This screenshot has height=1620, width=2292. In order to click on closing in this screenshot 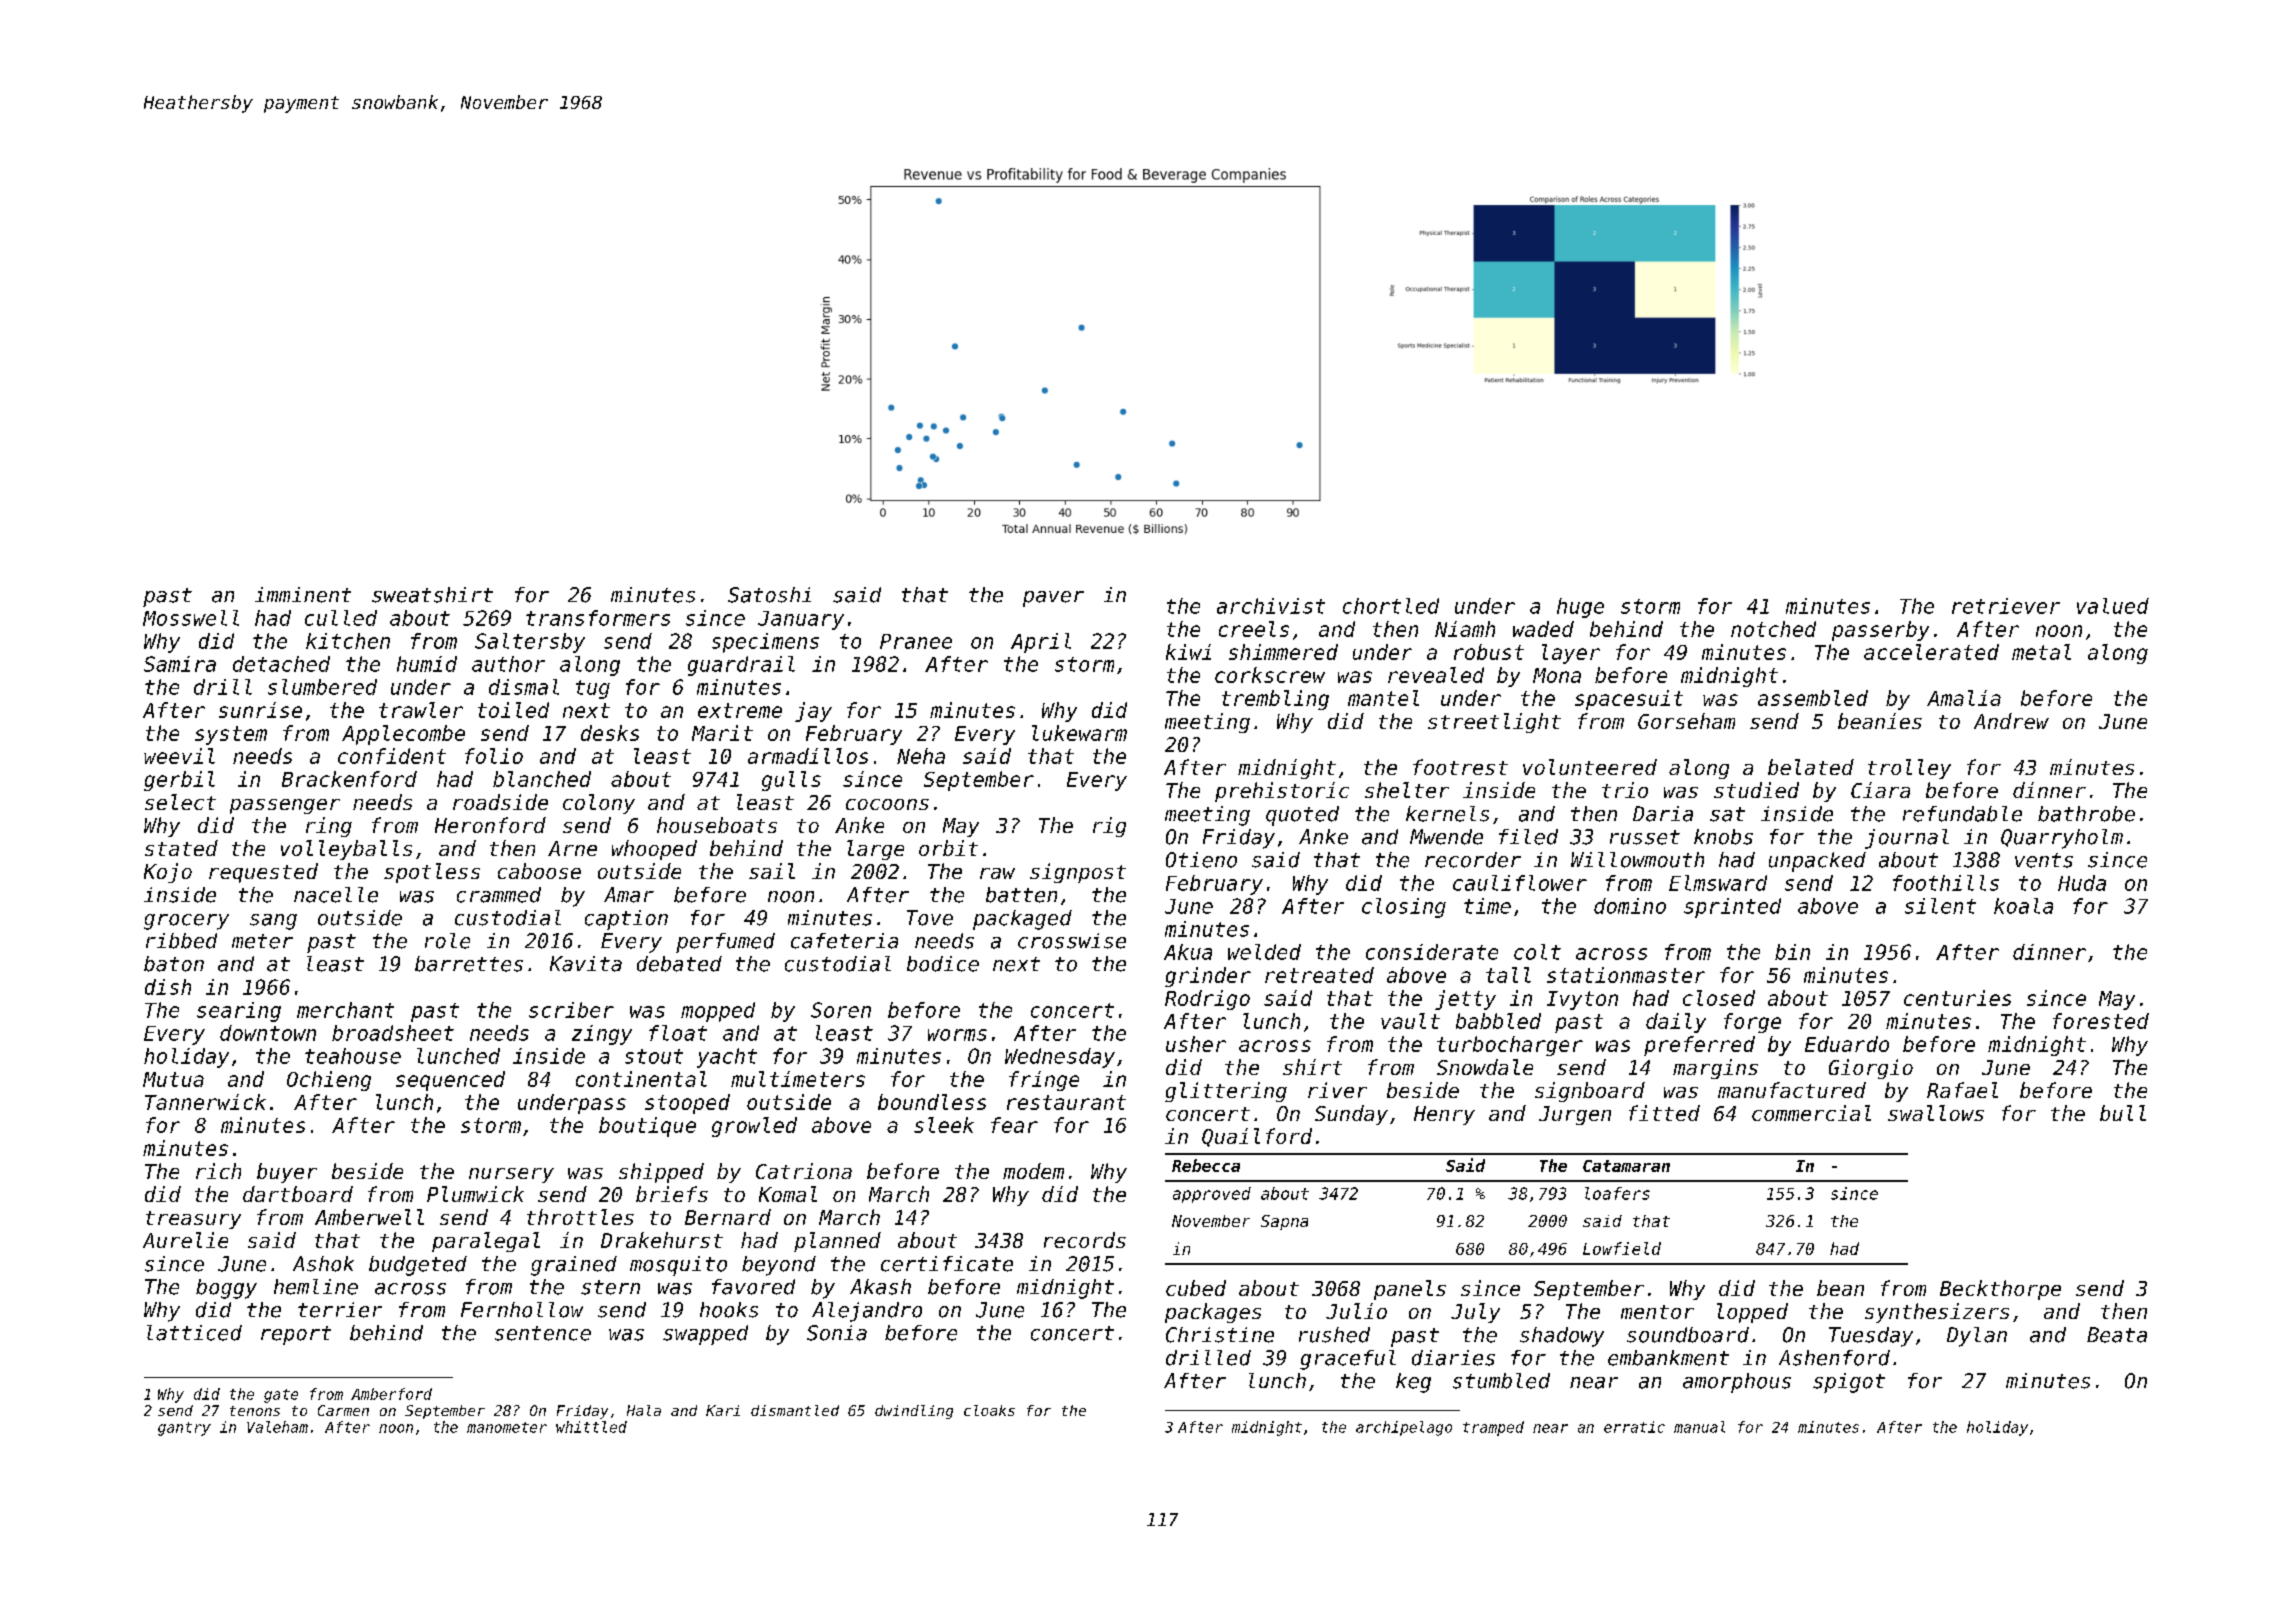, I will do `click(1404, 908)`.
